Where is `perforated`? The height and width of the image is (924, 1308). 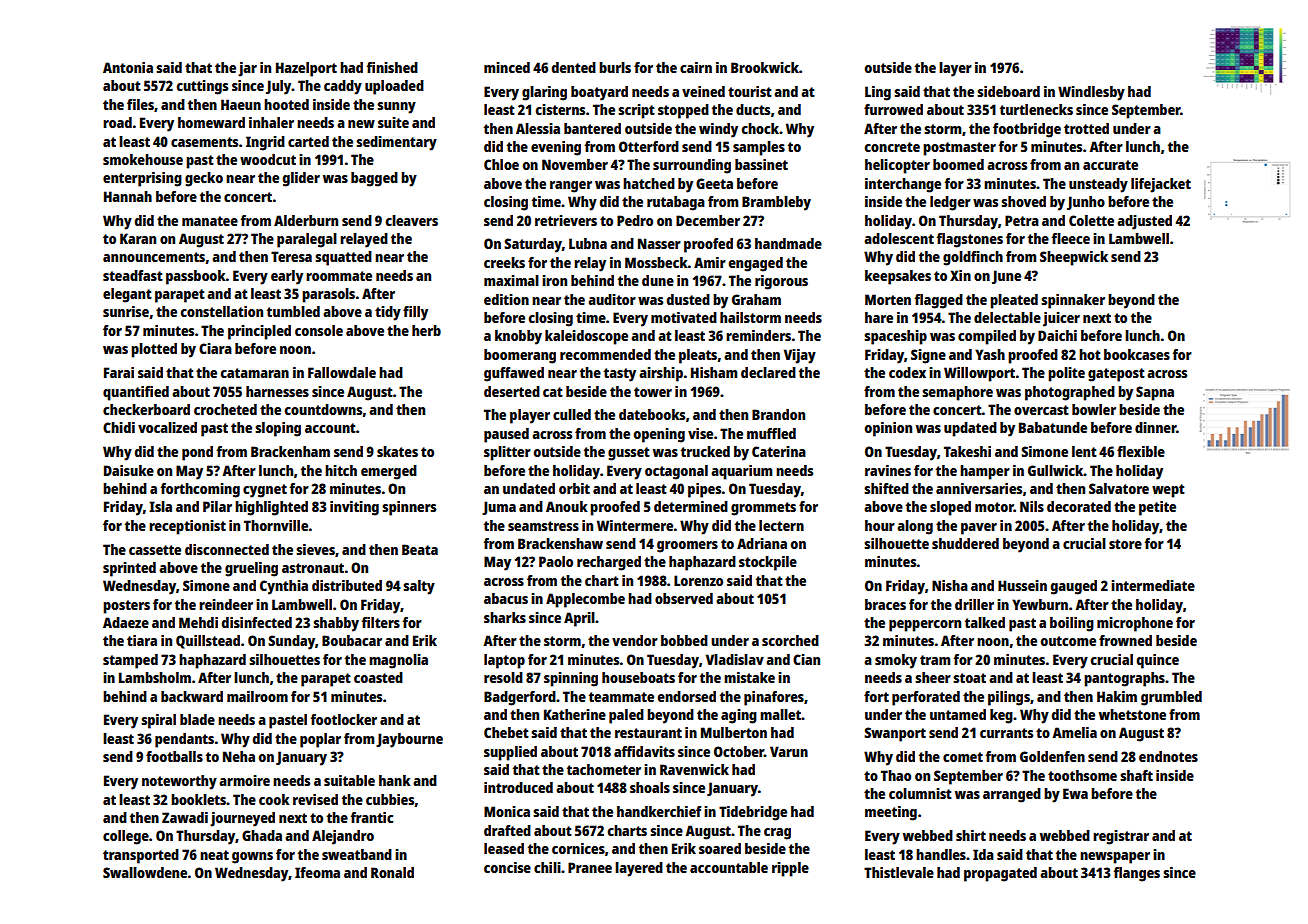
perforated is located at coordinates (926, 698).
